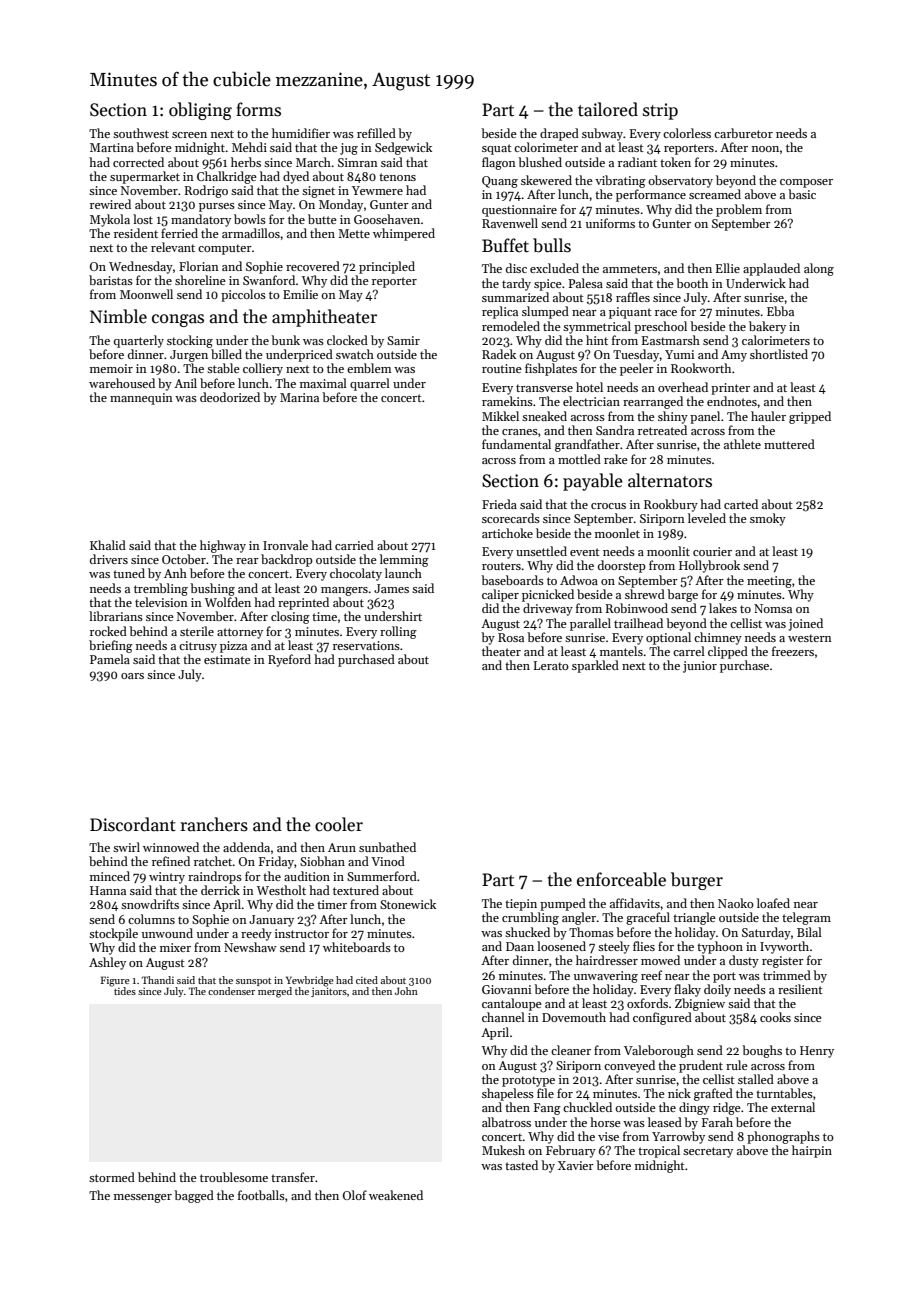  Describe the element at coordinates (110, 659) in the screenshot. I see `Pamela` at that location.
